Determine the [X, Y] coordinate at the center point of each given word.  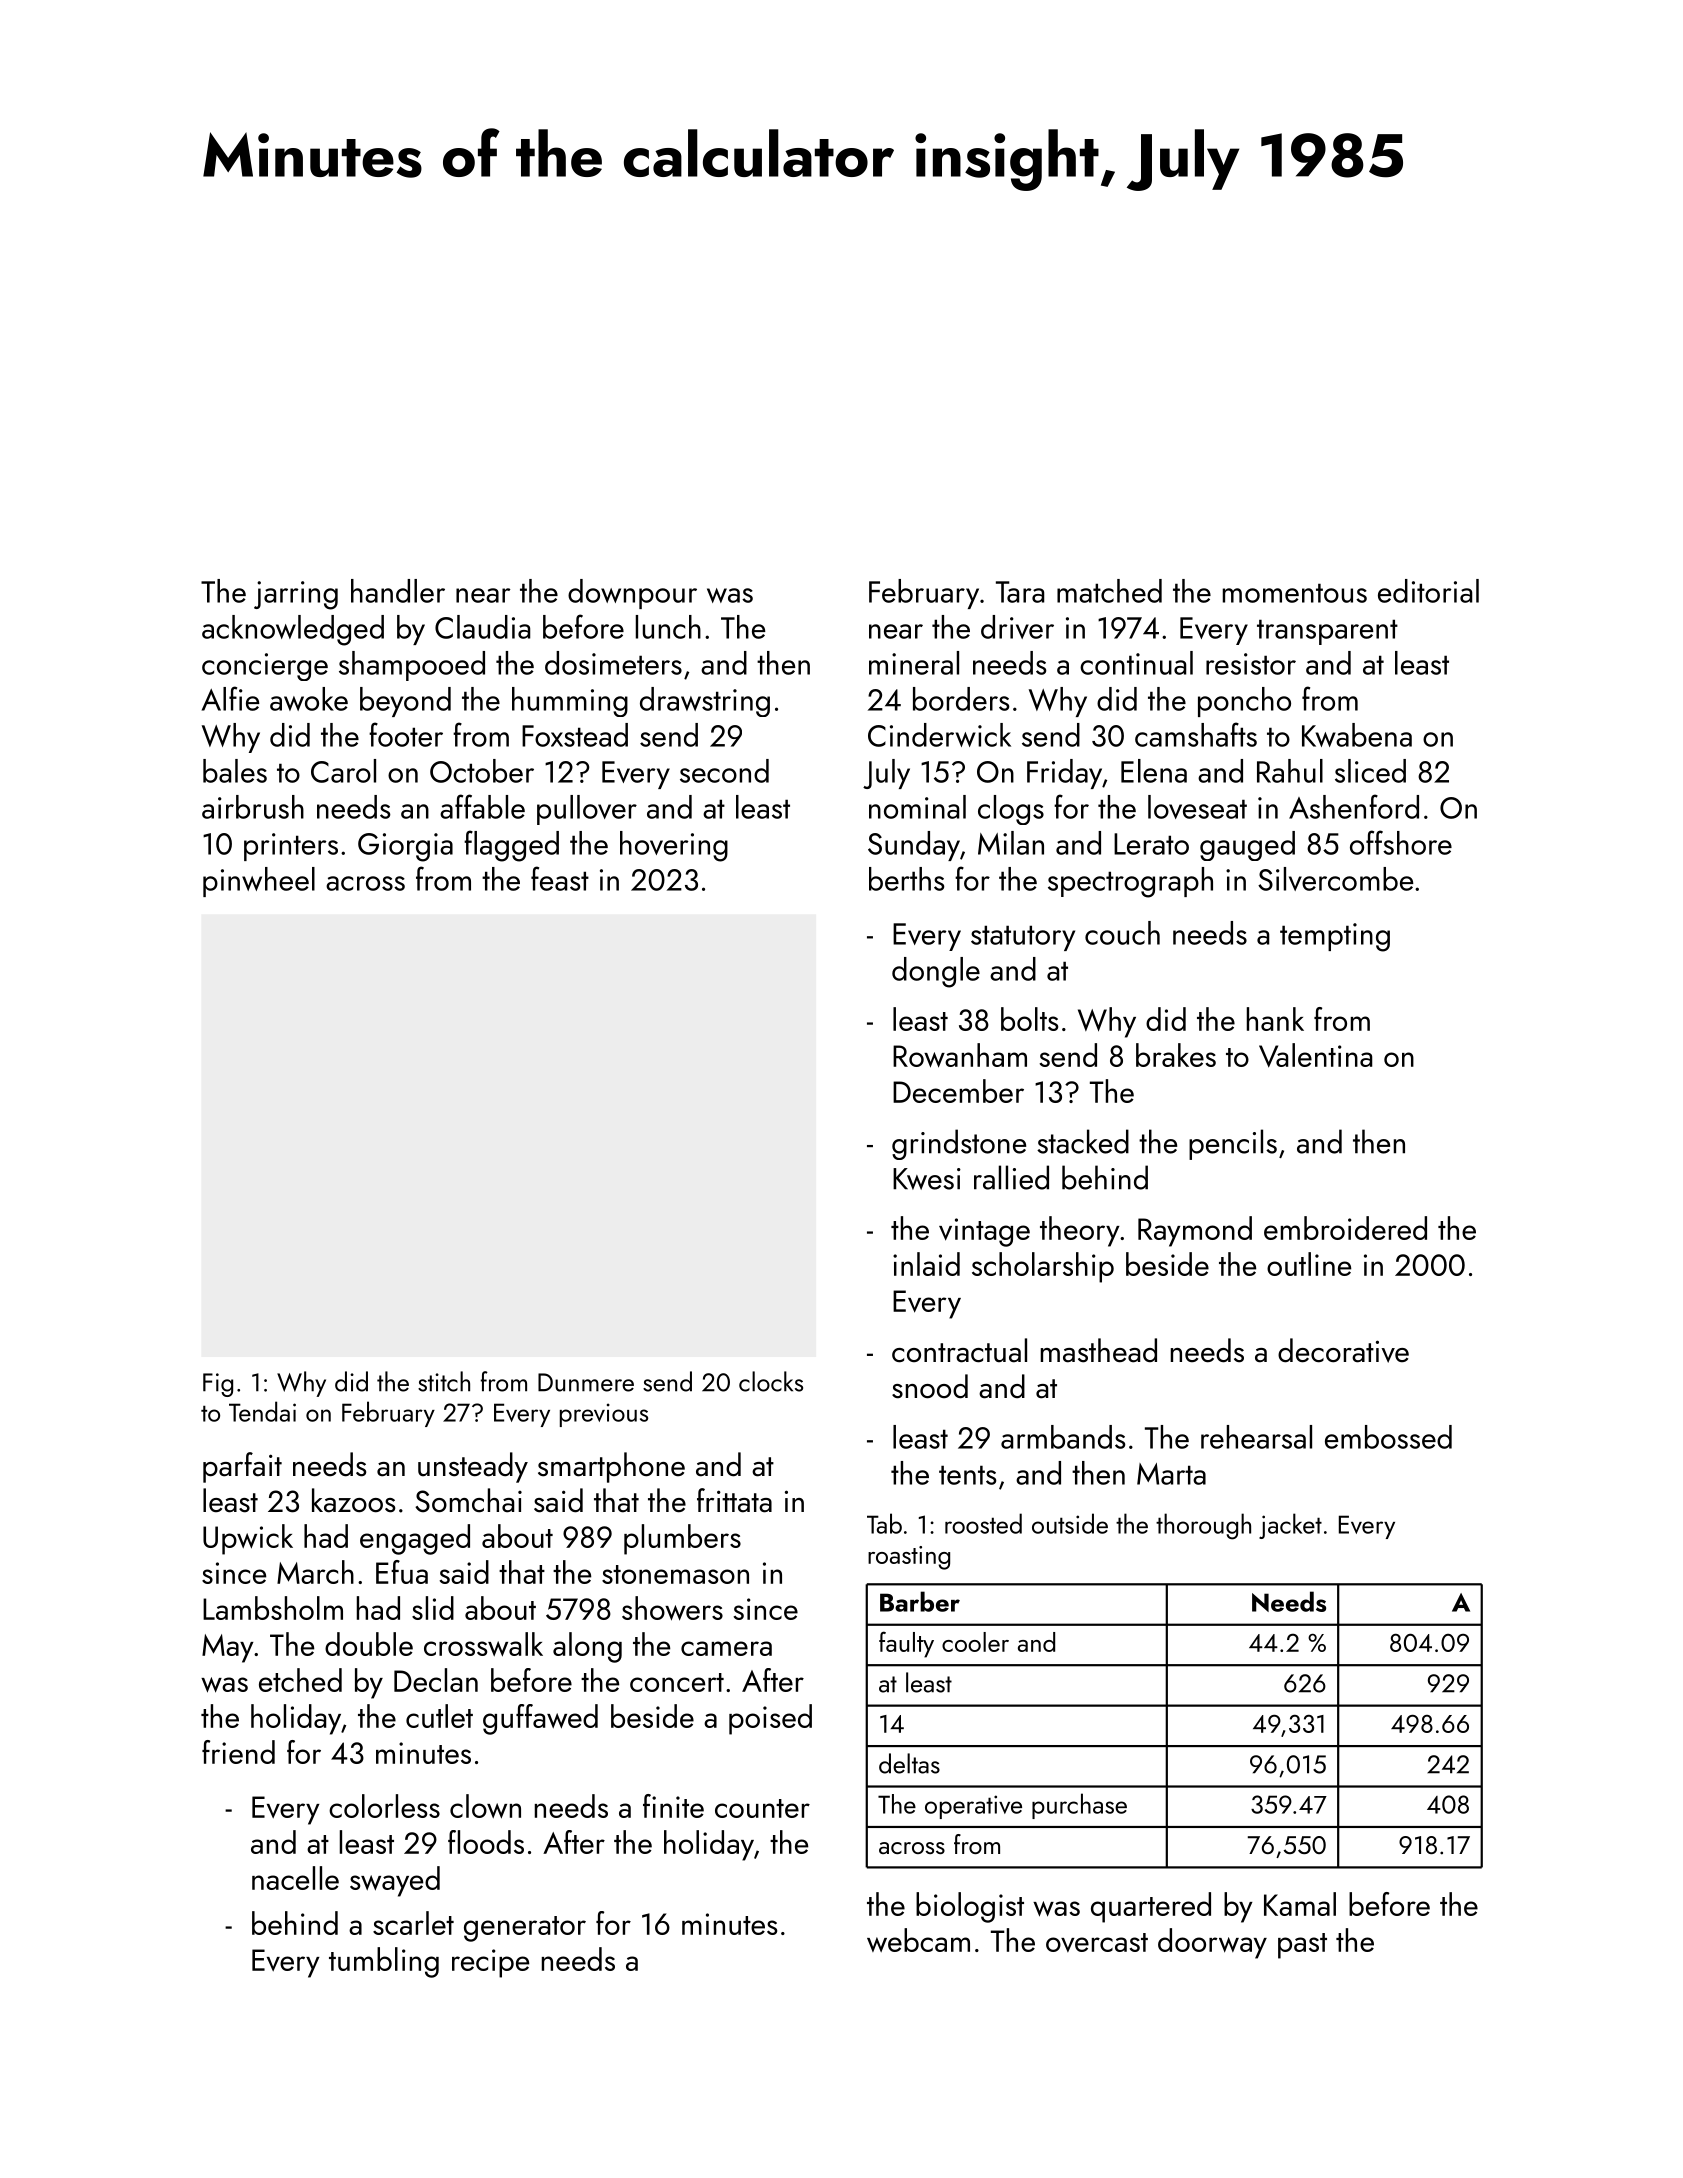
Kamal [1300, 1904]
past [1302, 1946]
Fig [218, 1385]
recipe [490, 1963]
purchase [1079, 1806]
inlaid [926, 1264]
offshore [1401, 842]
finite [673, 1806]
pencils [1233, 1144]
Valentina [1315, 1055]
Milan [1011, 843]
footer [406, 734]
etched [300, 1680]
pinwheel [259, 882]
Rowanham [960, 1055]
